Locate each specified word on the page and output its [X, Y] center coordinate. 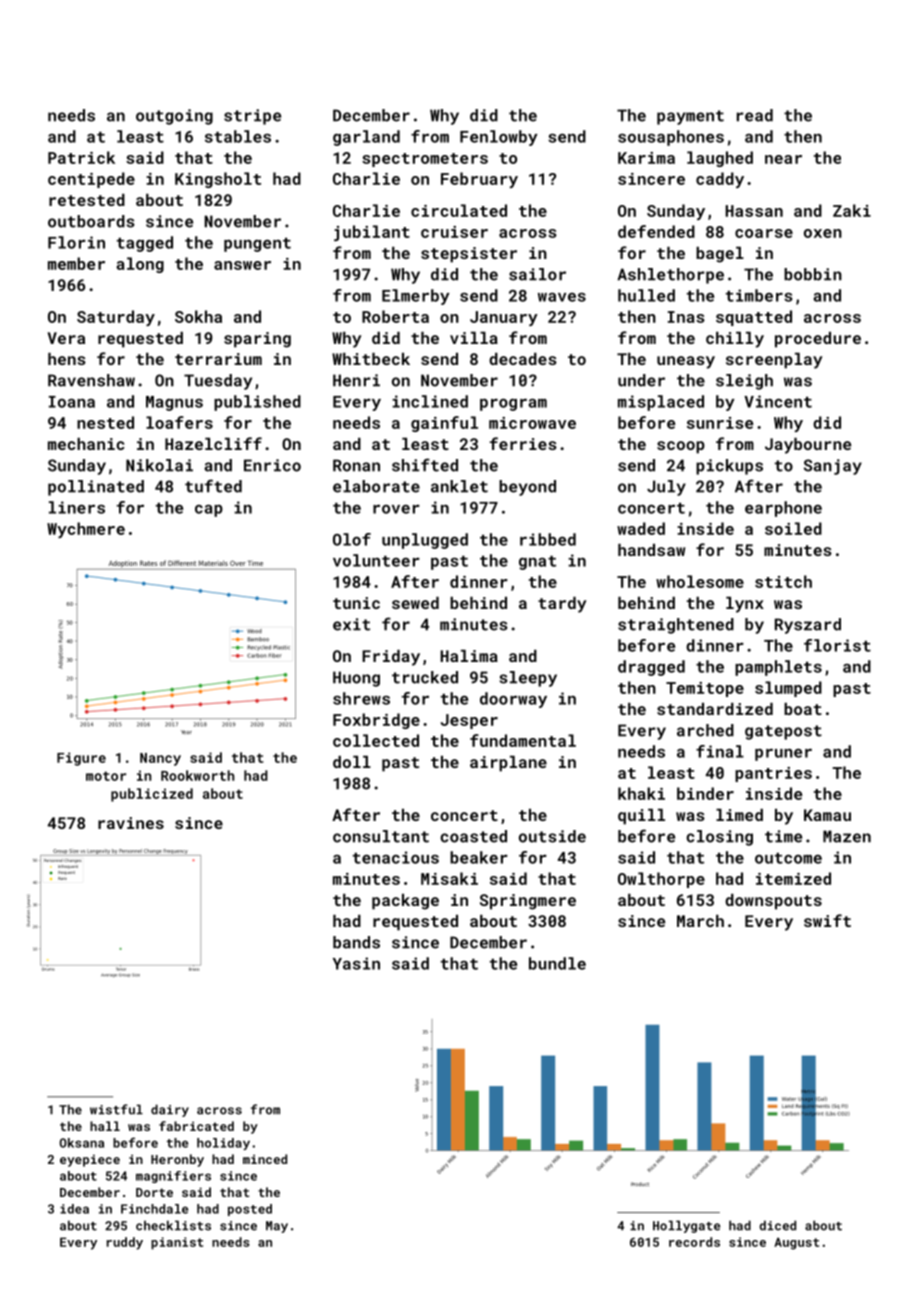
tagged [145, 244]
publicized [152, 795]
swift [827, 920]
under [641, 380]
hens [67, 359]
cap [209, 511]
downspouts [773, 902]
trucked [425, 677]
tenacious [396, 857]
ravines [131, 823]
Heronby [177, 1160]
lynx [745, 605]
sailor [537, 274]
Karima [646, 158]
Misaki [449, 878]
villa [474, 338]
